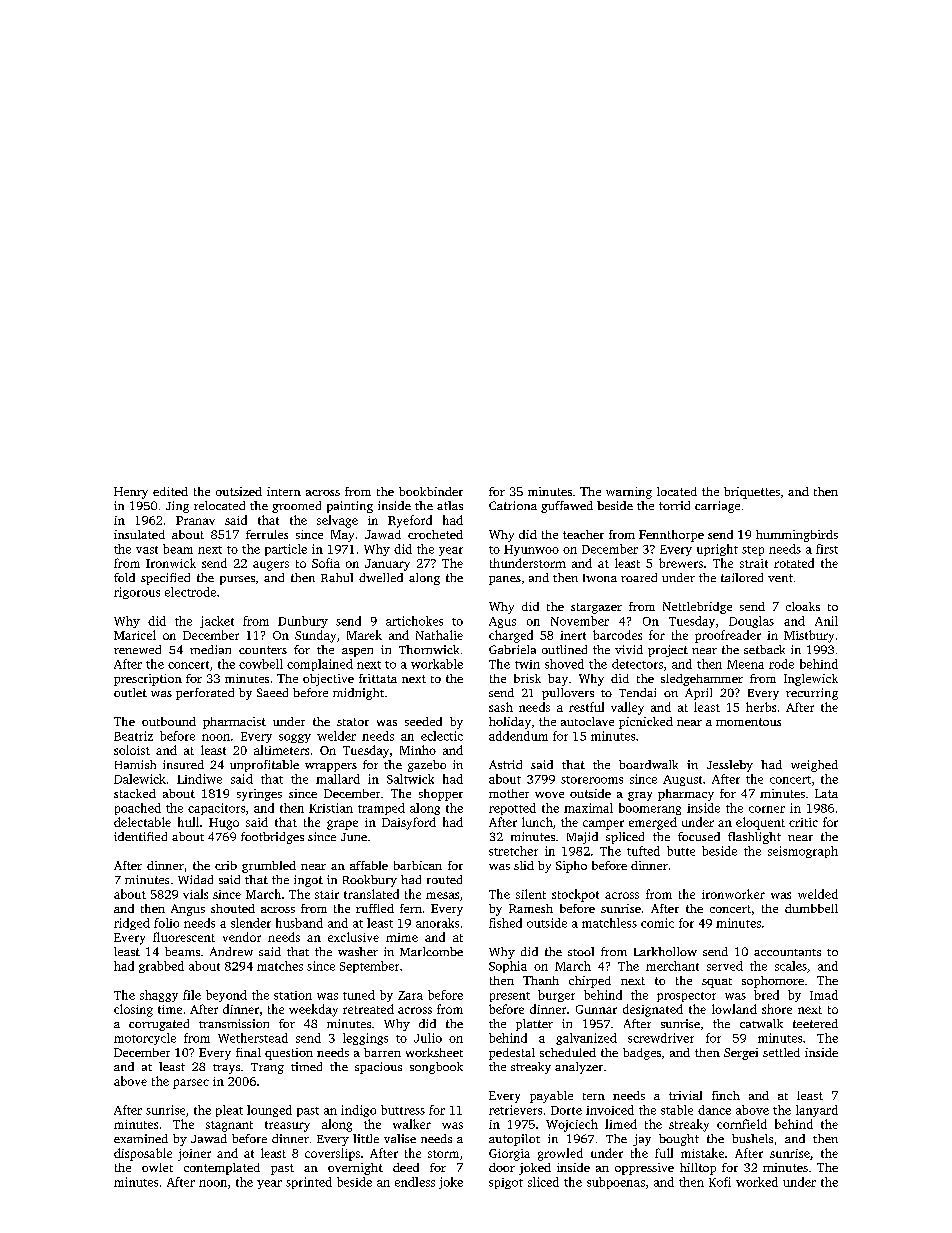  What do you see at coordinates (280, 966) in the image?
I see `matches` at bounding box center [280, 966].
